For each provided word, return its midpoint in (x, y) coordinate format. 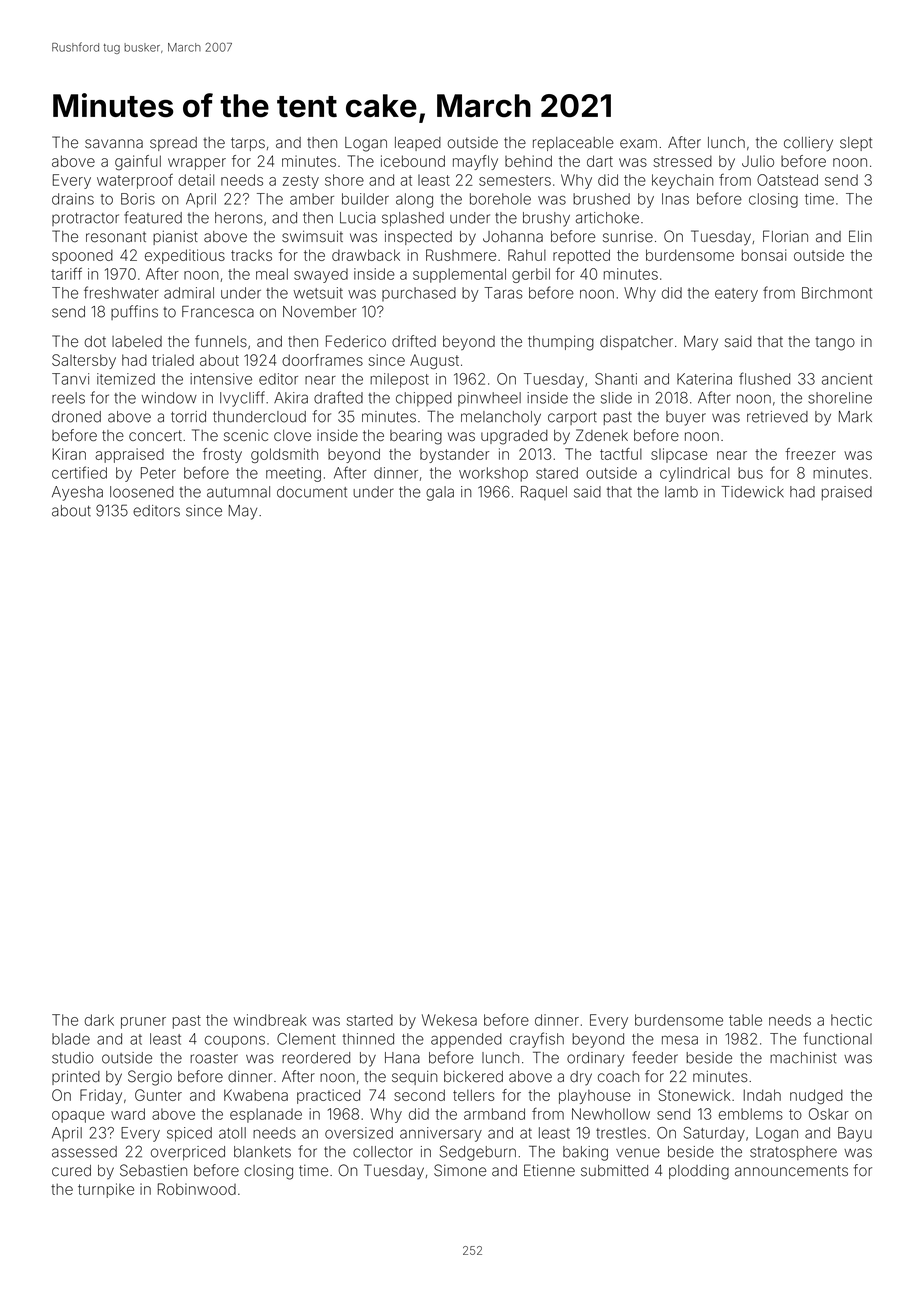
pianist (175, 237)
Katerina (704, 379)
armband (494, 1114)
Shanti (616, 379)
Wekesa (449, 1020)
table (745, 1020)
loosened (142, 492)
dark (99, 1020)
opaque (78, 1117)
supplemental (459, 275)
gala (440, 493)
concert (155, 435)
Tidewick (752, 492)
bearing (416, 437)
